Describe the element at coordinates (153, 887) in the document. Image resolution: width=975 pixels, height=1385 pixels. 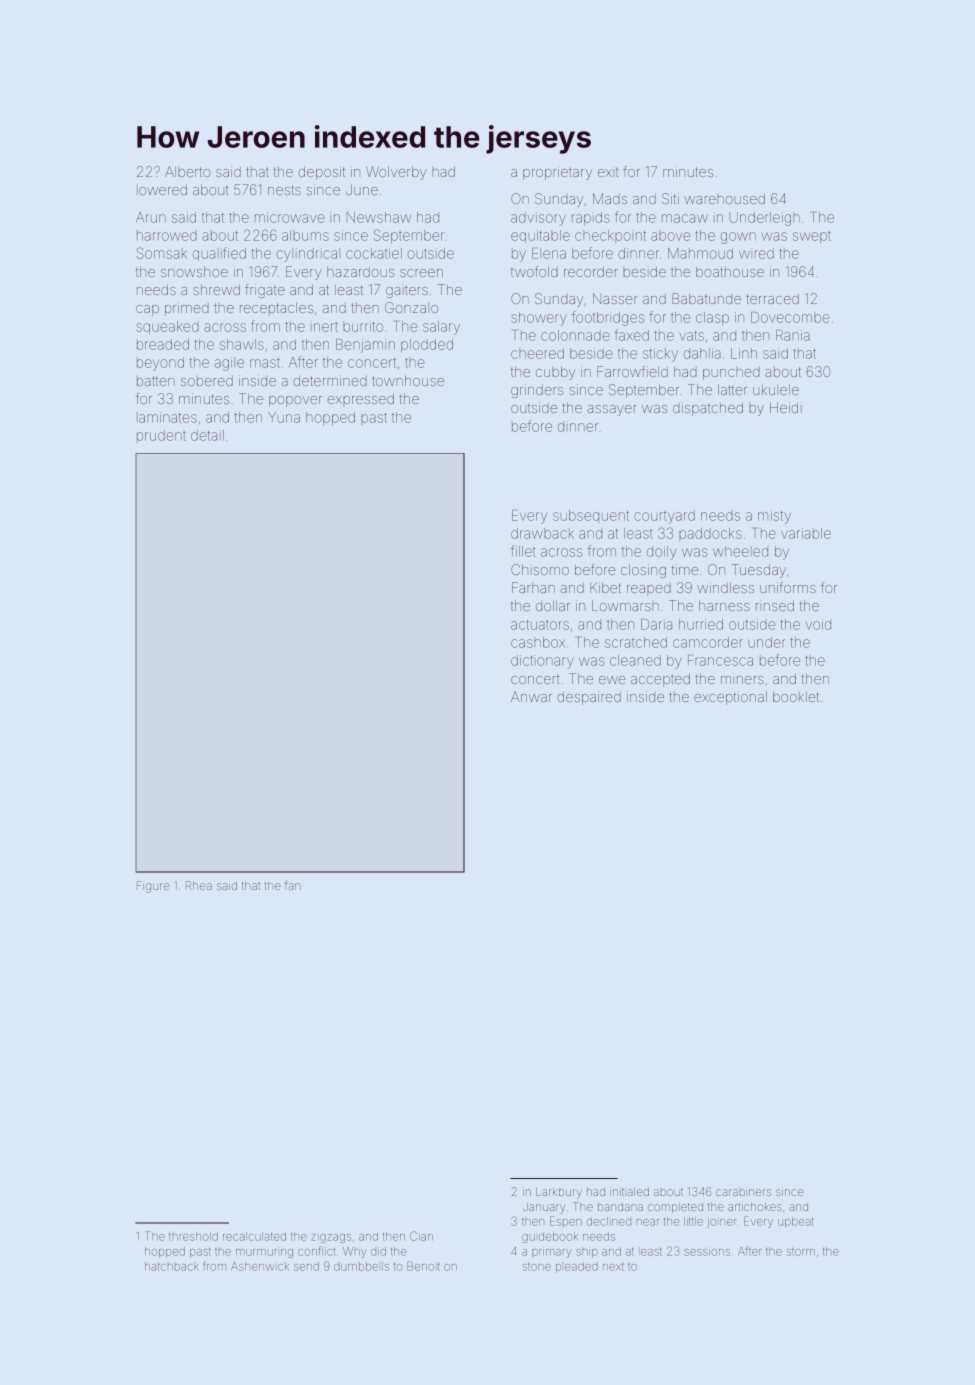
I see `Figure` at that location.
